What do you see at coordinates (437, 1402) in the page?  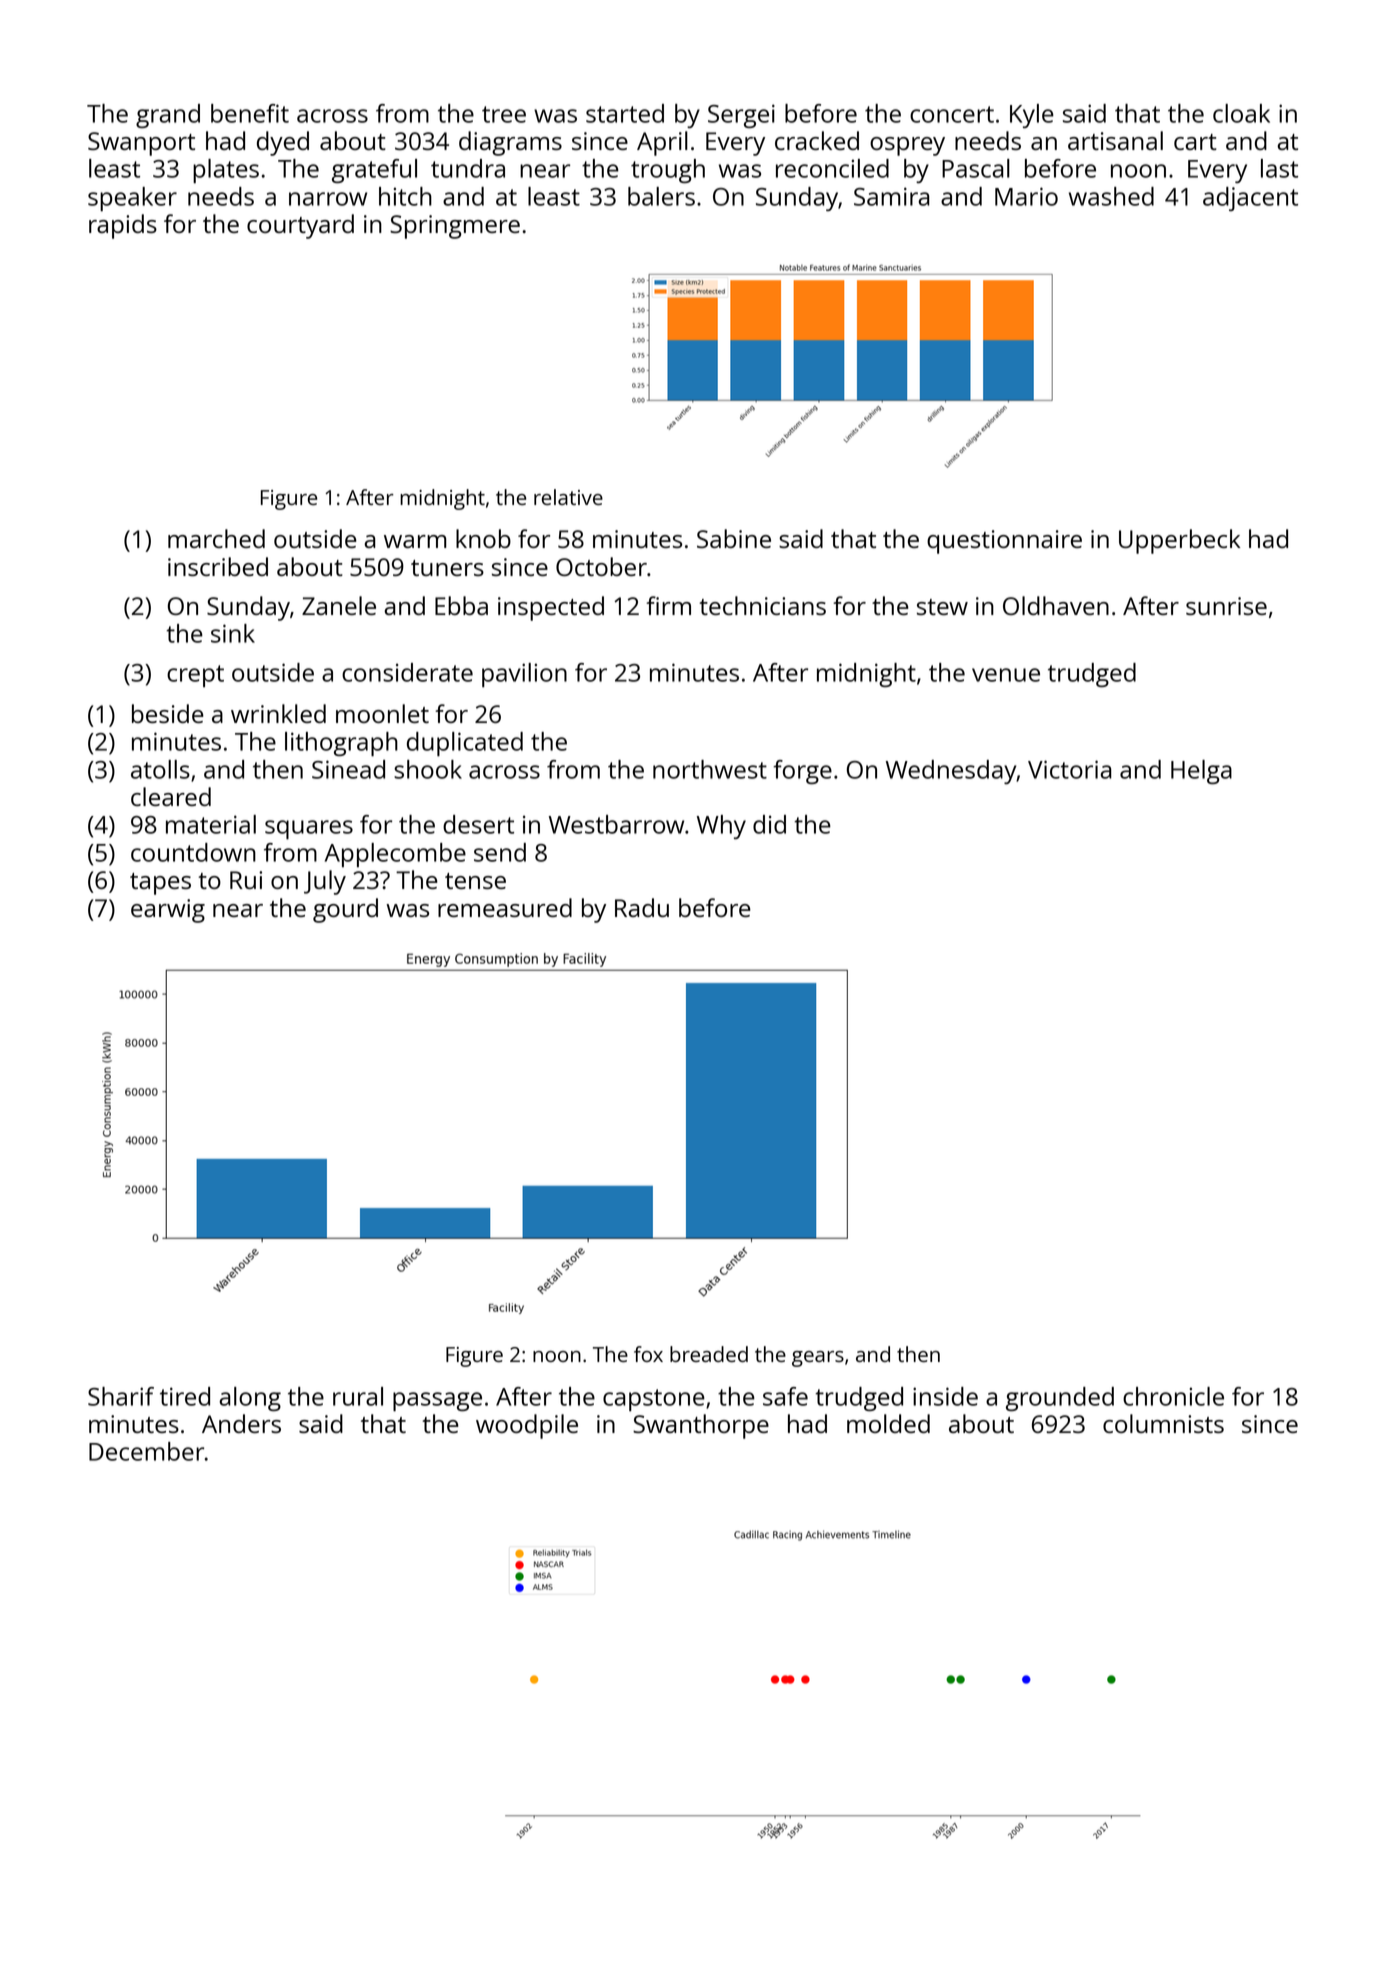 I see `passage` at bounding box center [437, 1402].
